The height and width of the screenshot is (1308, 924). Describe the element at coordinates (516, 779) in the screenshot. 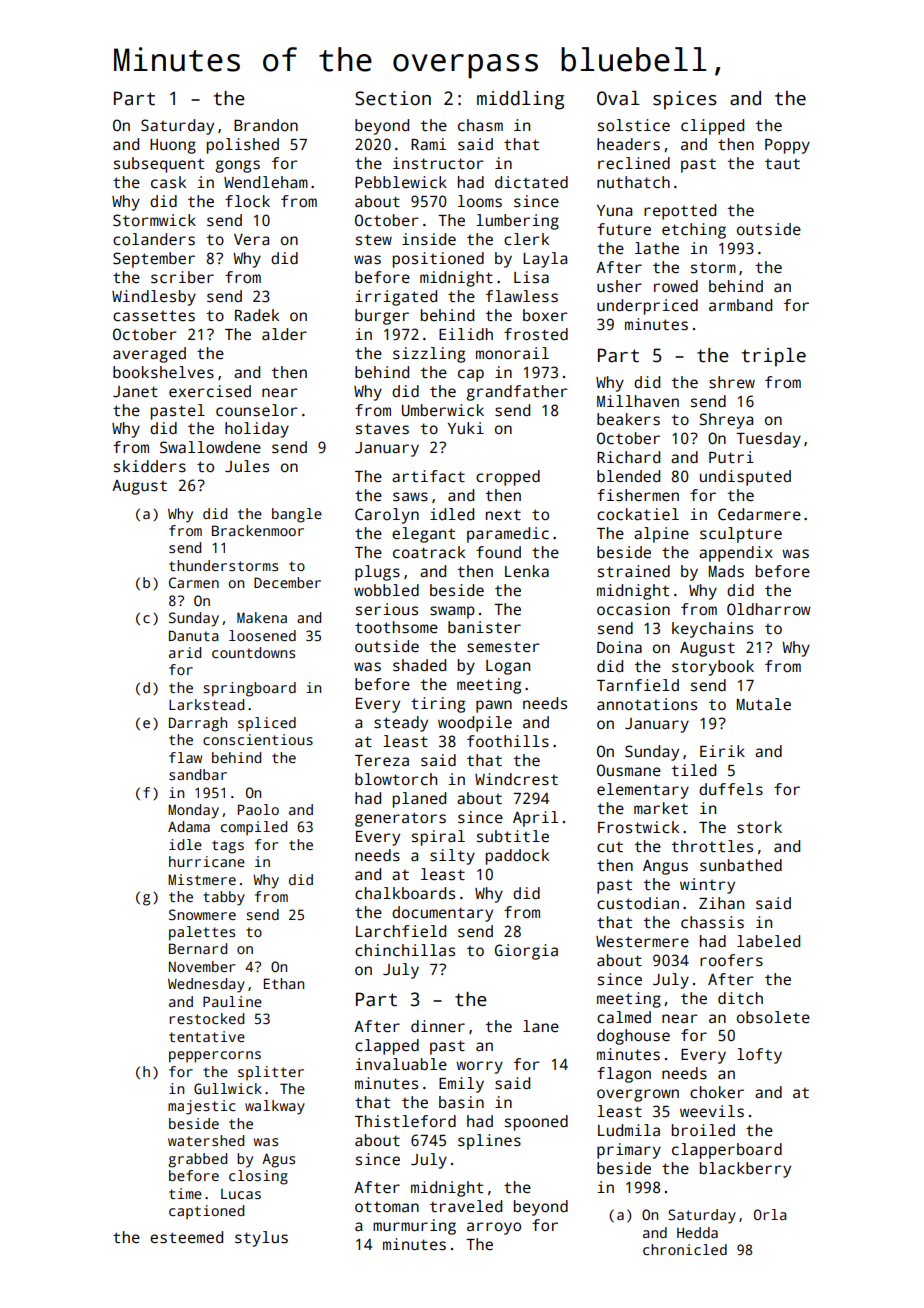

I see `Windcrest` at that location.
